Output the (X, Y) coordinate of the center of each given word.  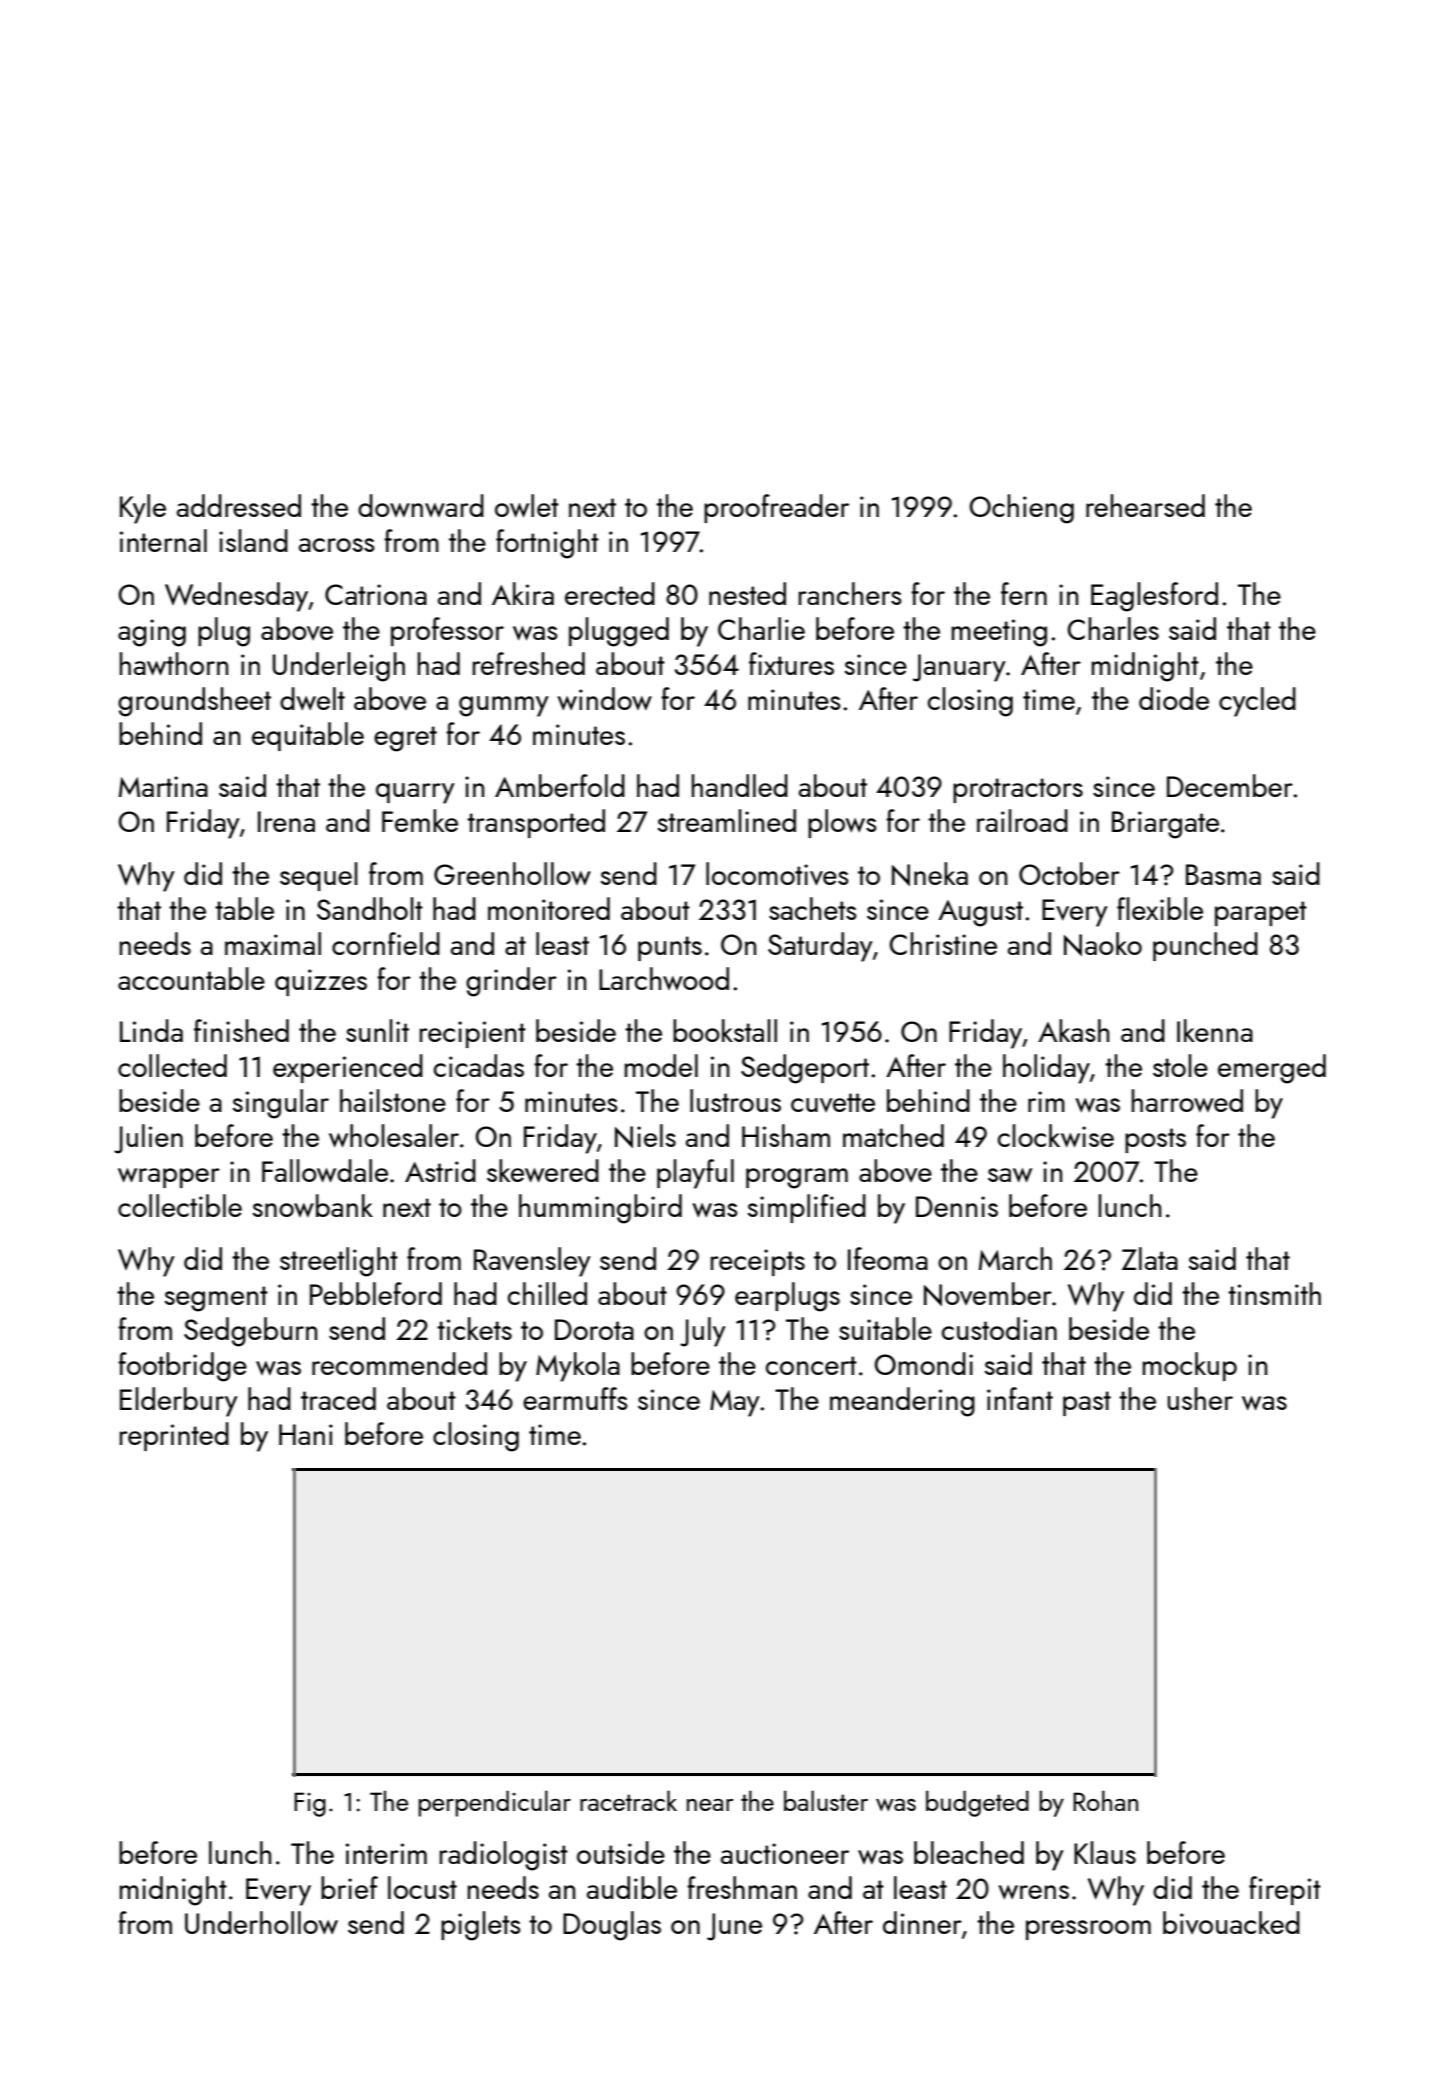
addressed (239, 505)
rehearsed (1145, 505)
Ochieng (1022, 509)
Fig (310, 1804)
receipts (758, 1262)
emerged (1272, 1069)
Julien (148, 1139)
